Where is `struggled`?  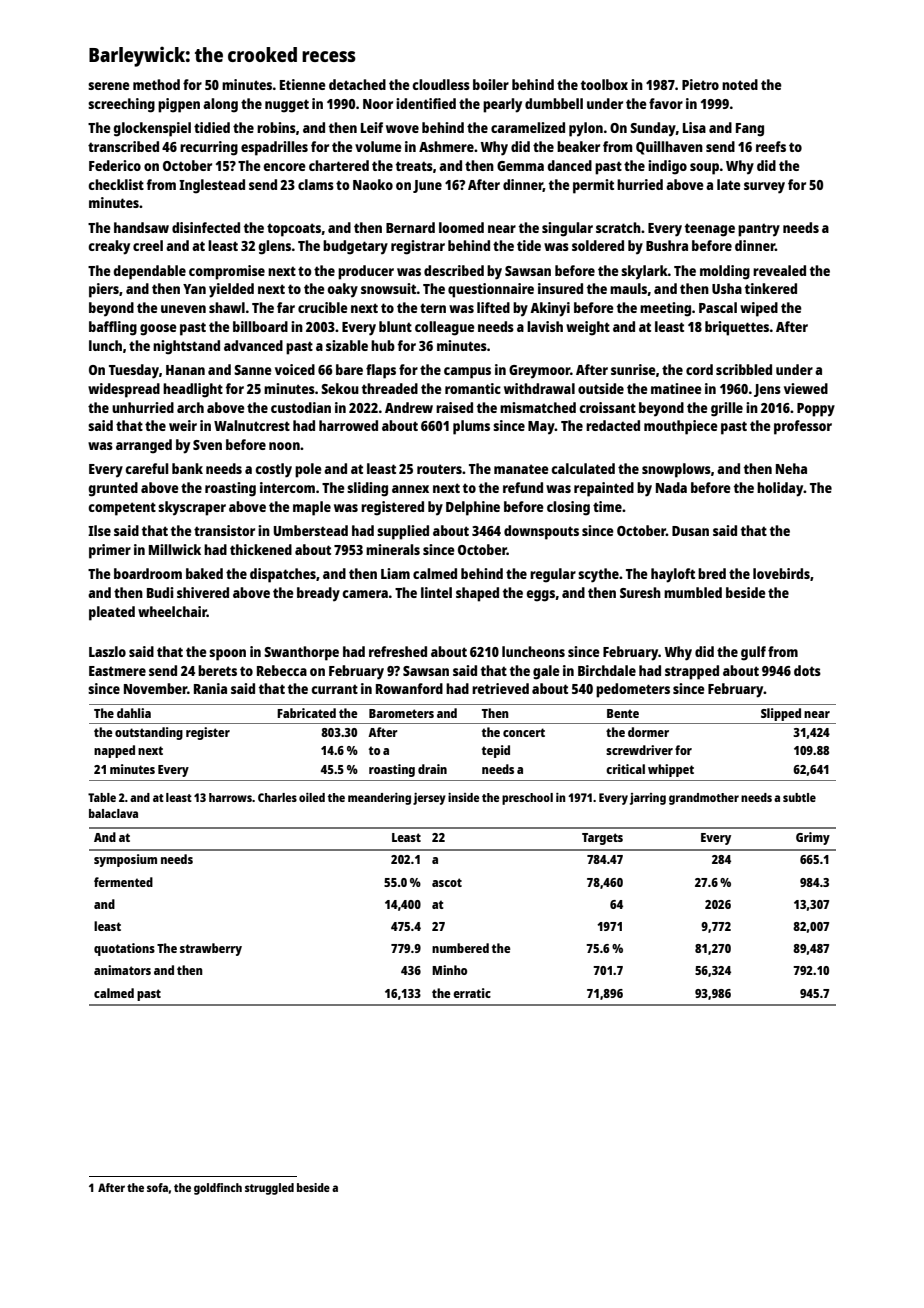 struggled is located at coordinates (269, 1189).
